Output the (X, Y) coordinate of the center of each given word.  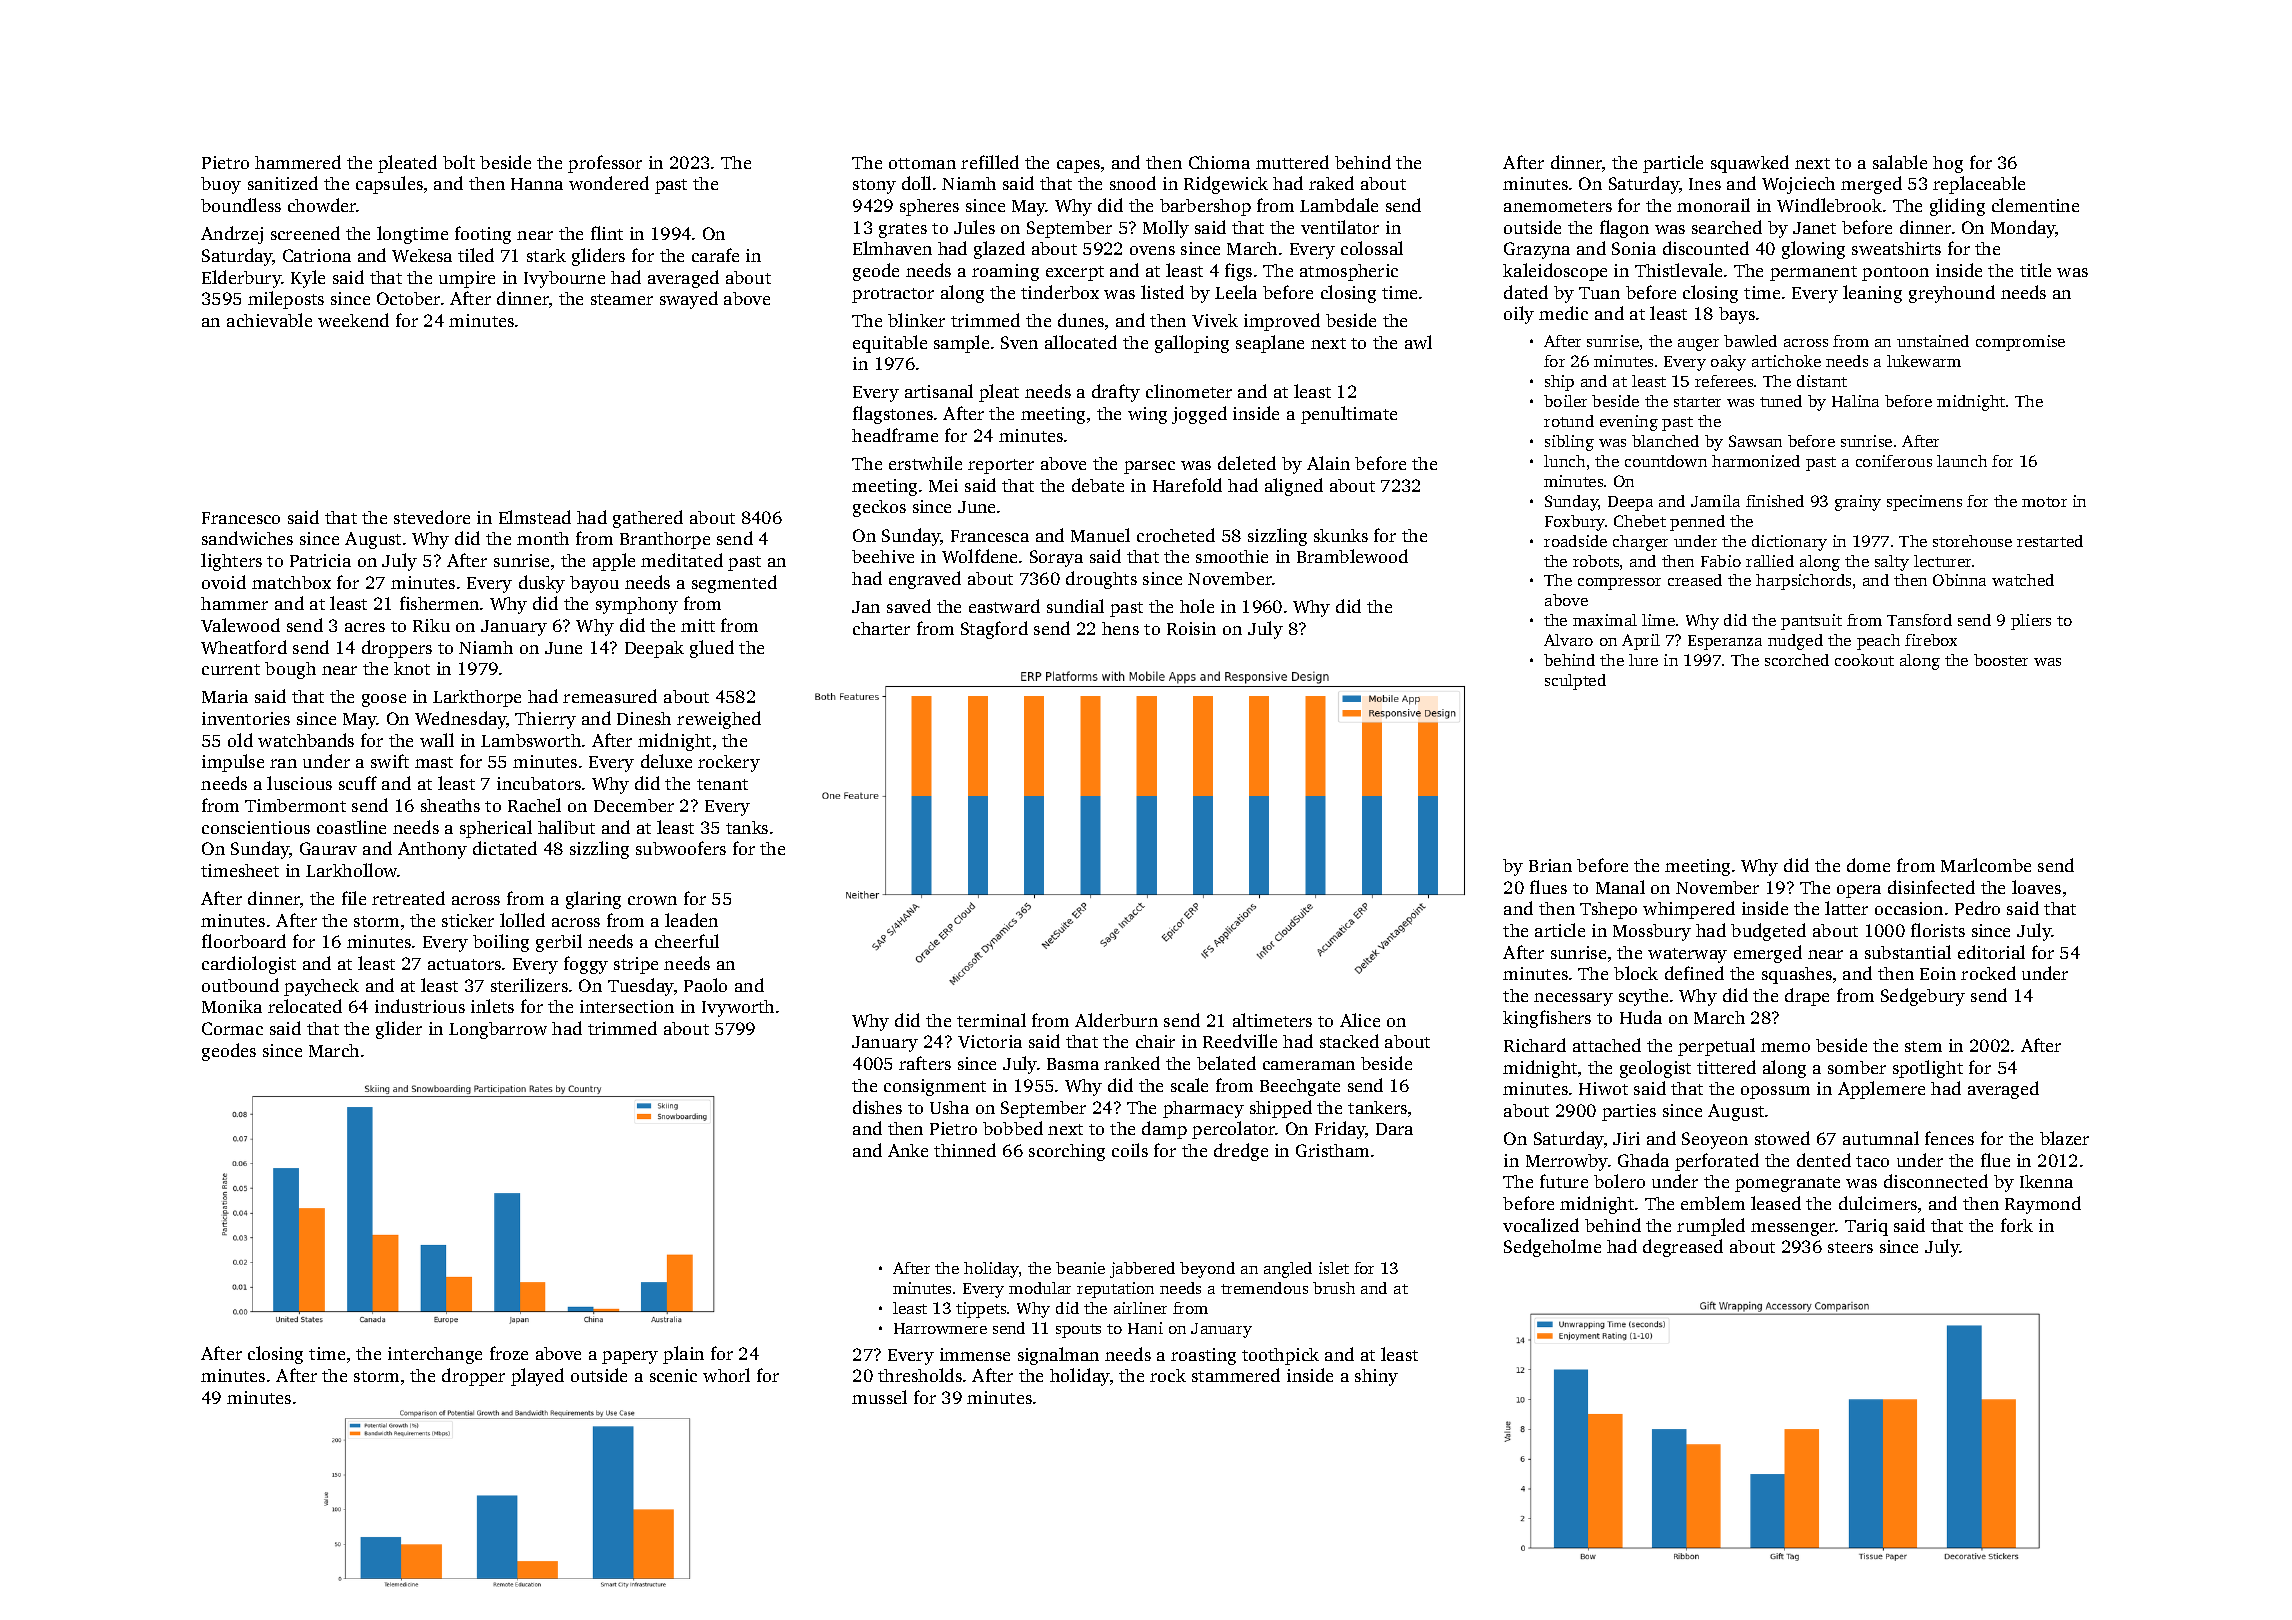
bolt (459, 162)
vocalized (1541, 1225)
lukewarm (1924, 361)
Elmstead (535, 517)
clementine (2035, 205)
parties (1629, 1112)
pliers (2031, 622)
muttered (1292, 162)
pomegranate (1787, 1184)
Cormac (232, 1028)
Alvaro (1568, 640)
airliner (1140, 1308)
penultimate (1349, 415)
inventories (246, 718)
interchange (435, 1355)
